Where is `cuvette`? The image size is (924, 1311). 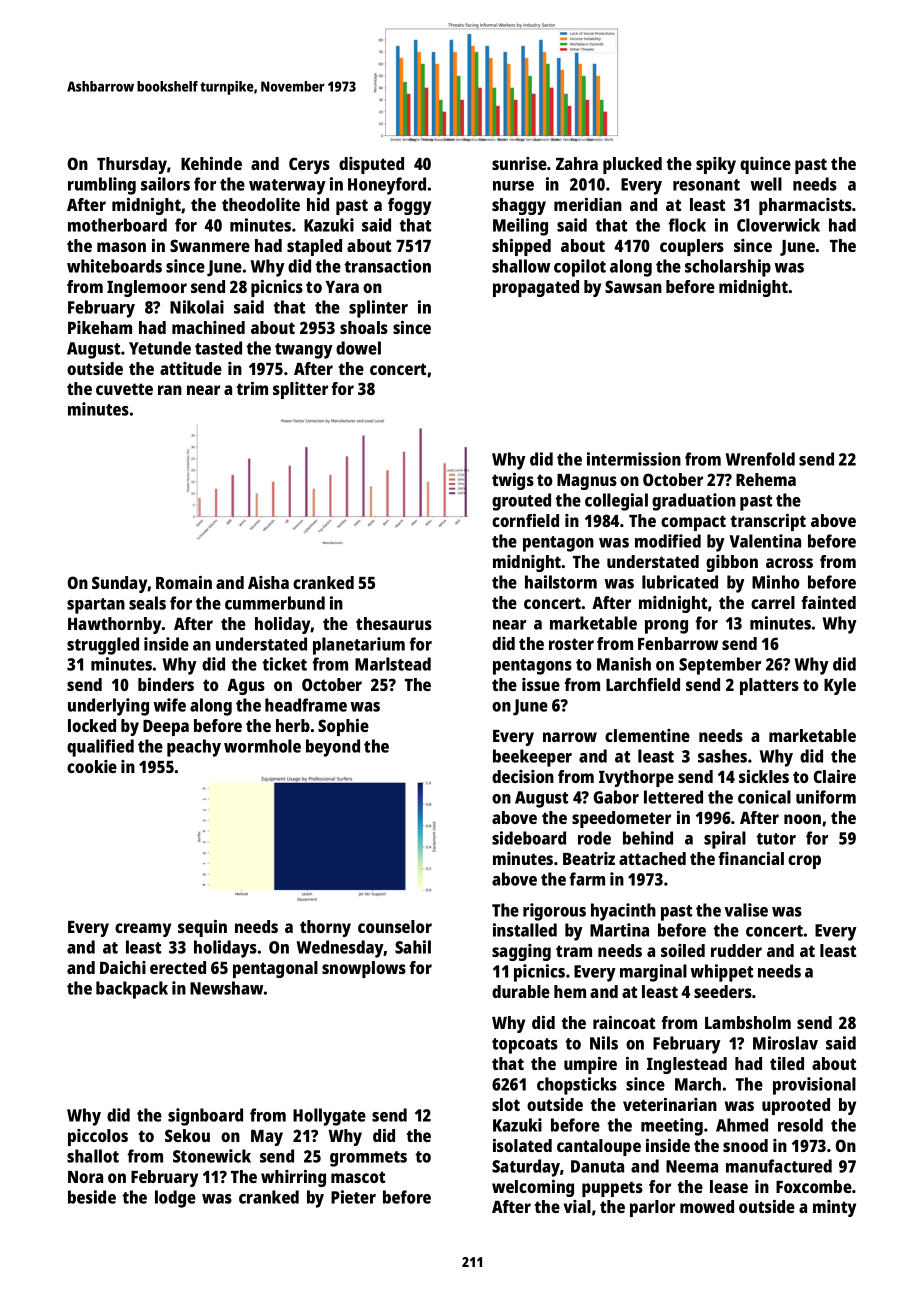
cuvette is located at coordinates (124, 389).
